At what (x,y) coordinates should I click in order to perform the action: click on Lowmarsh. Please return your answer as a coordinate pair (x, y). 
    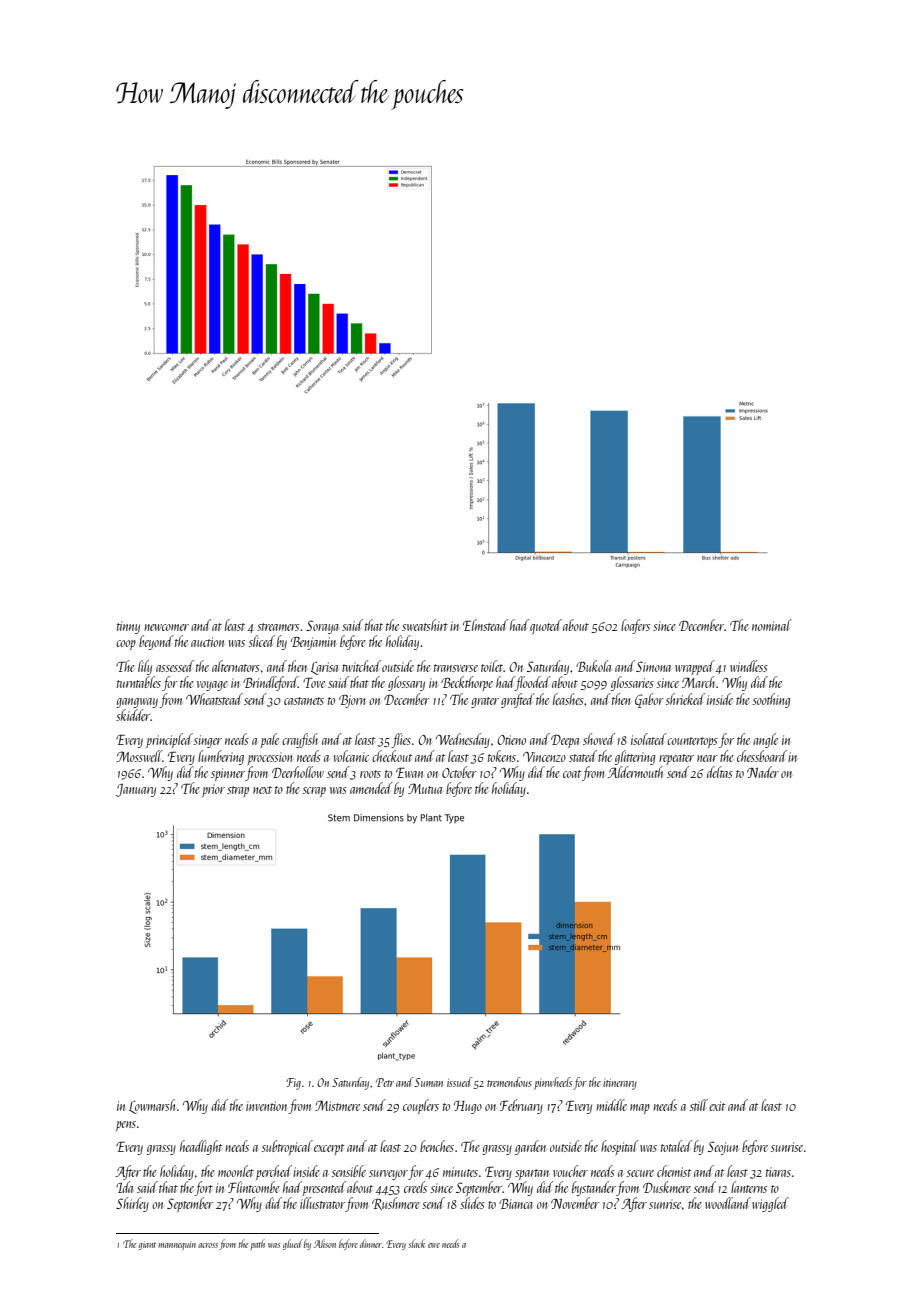
    Looking at the image, I should click on (152, 1106).
